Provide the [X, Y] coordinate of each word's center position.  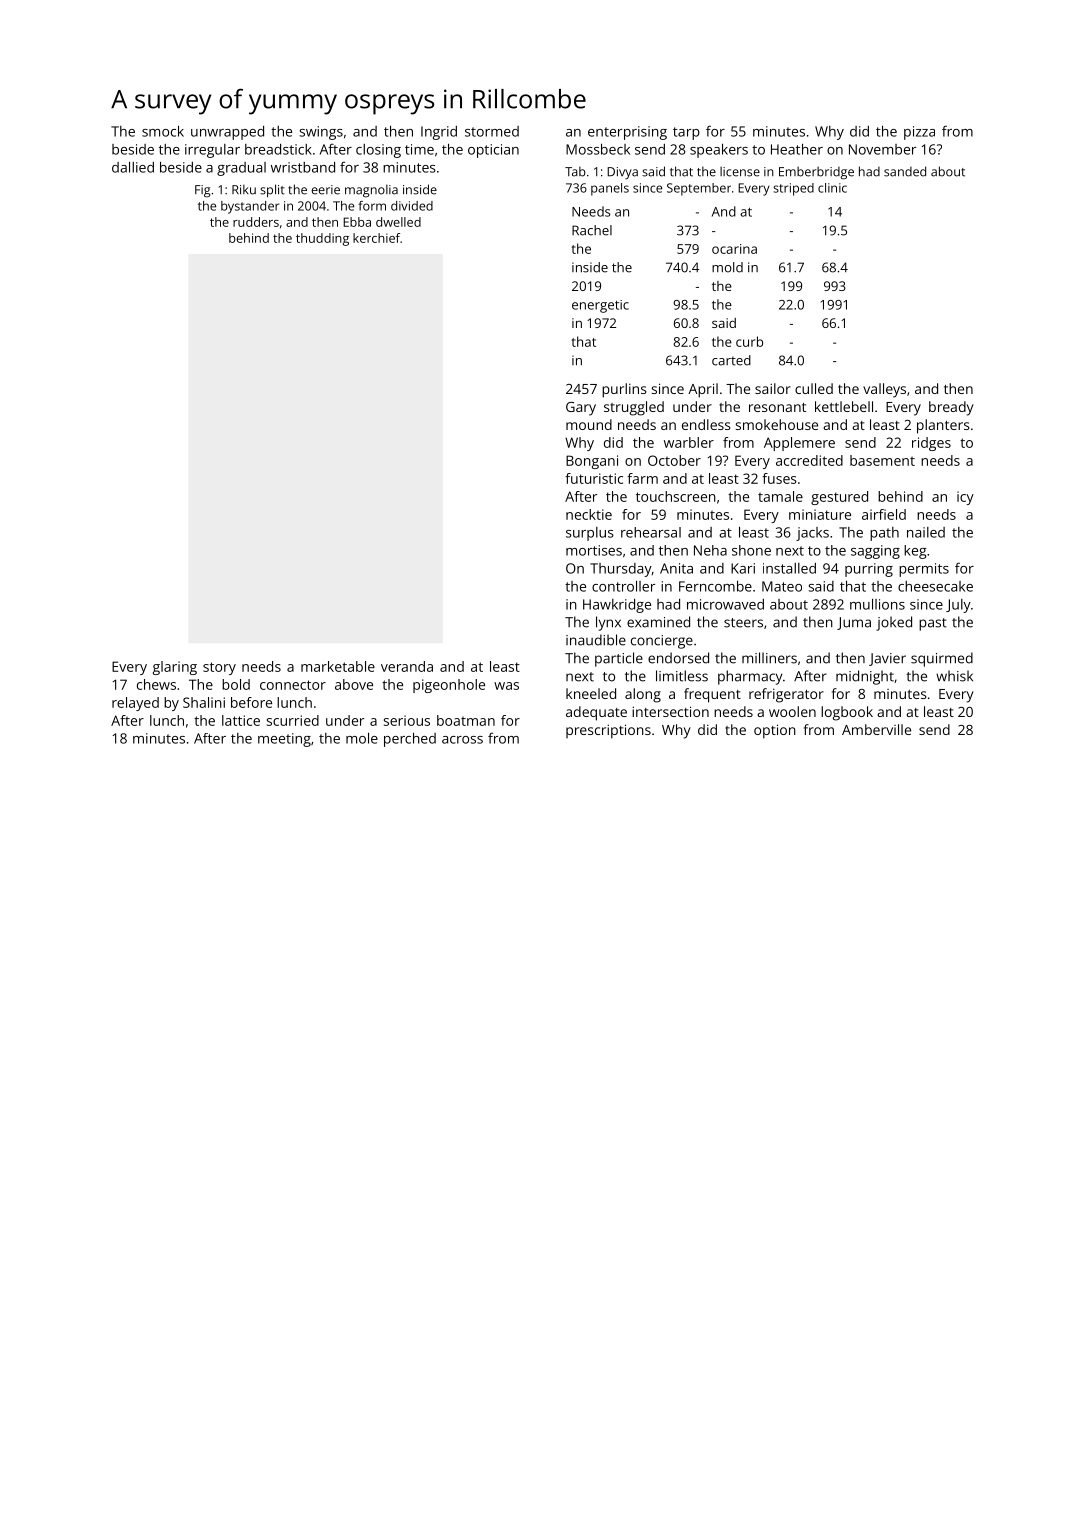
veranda [407, 666]
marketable [338, 666]
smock [163, 131]
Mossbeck [598, 149]
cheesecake [935, 586]
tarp [686, 133]
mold [727, 267]
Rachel [592, 230]
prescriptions [608, 731]
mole [362, 738]
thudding [322, 239]
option [775, 731]
